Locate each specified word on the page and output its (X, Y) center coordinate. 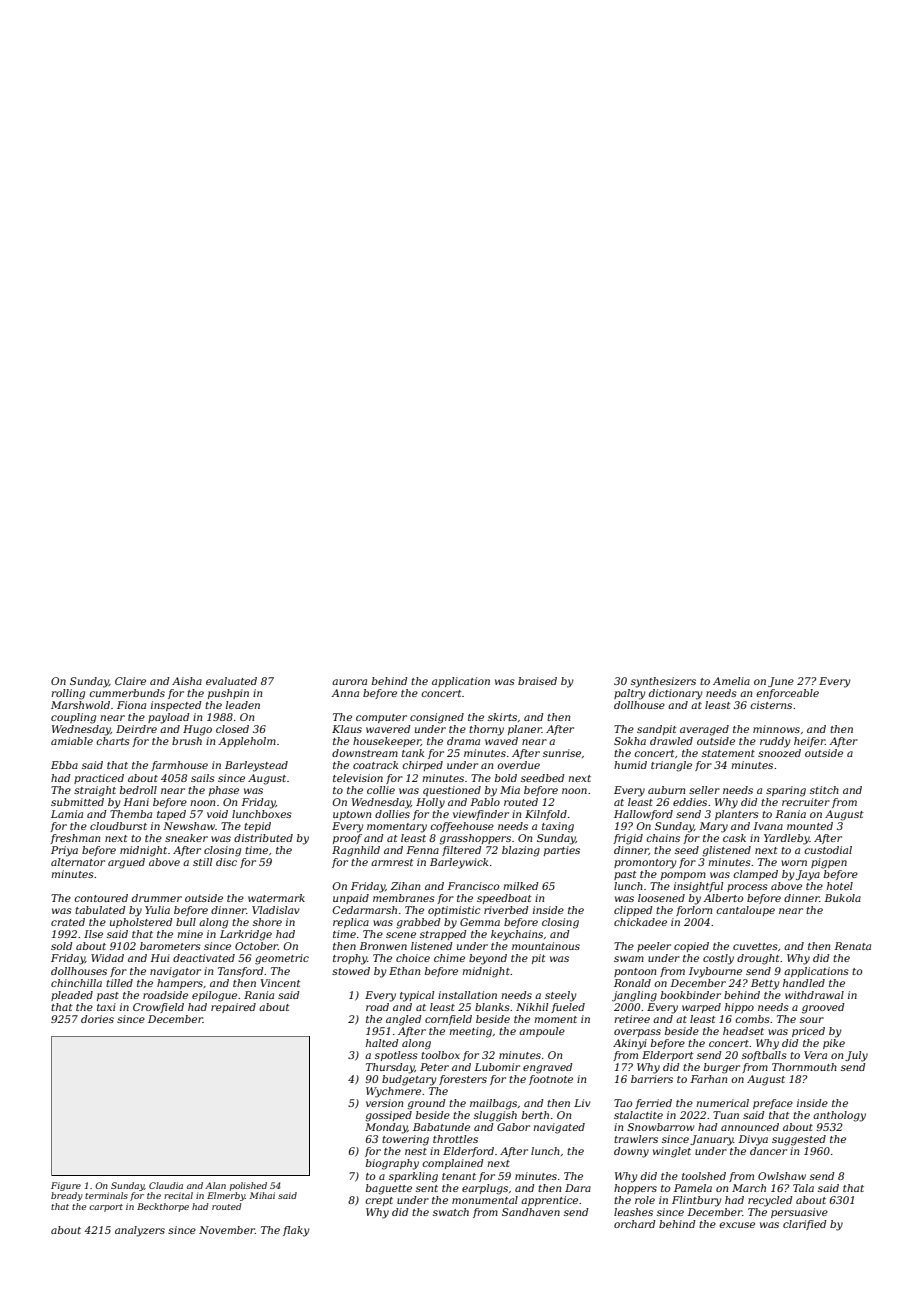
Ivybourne (715, 972)
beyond (488, 959)
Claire (130, 681)
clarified (805, 1225)
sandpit (657, 730)
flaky (296, 1231)
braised (537, 681)
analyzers (140, 1231)
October (256, 946)
